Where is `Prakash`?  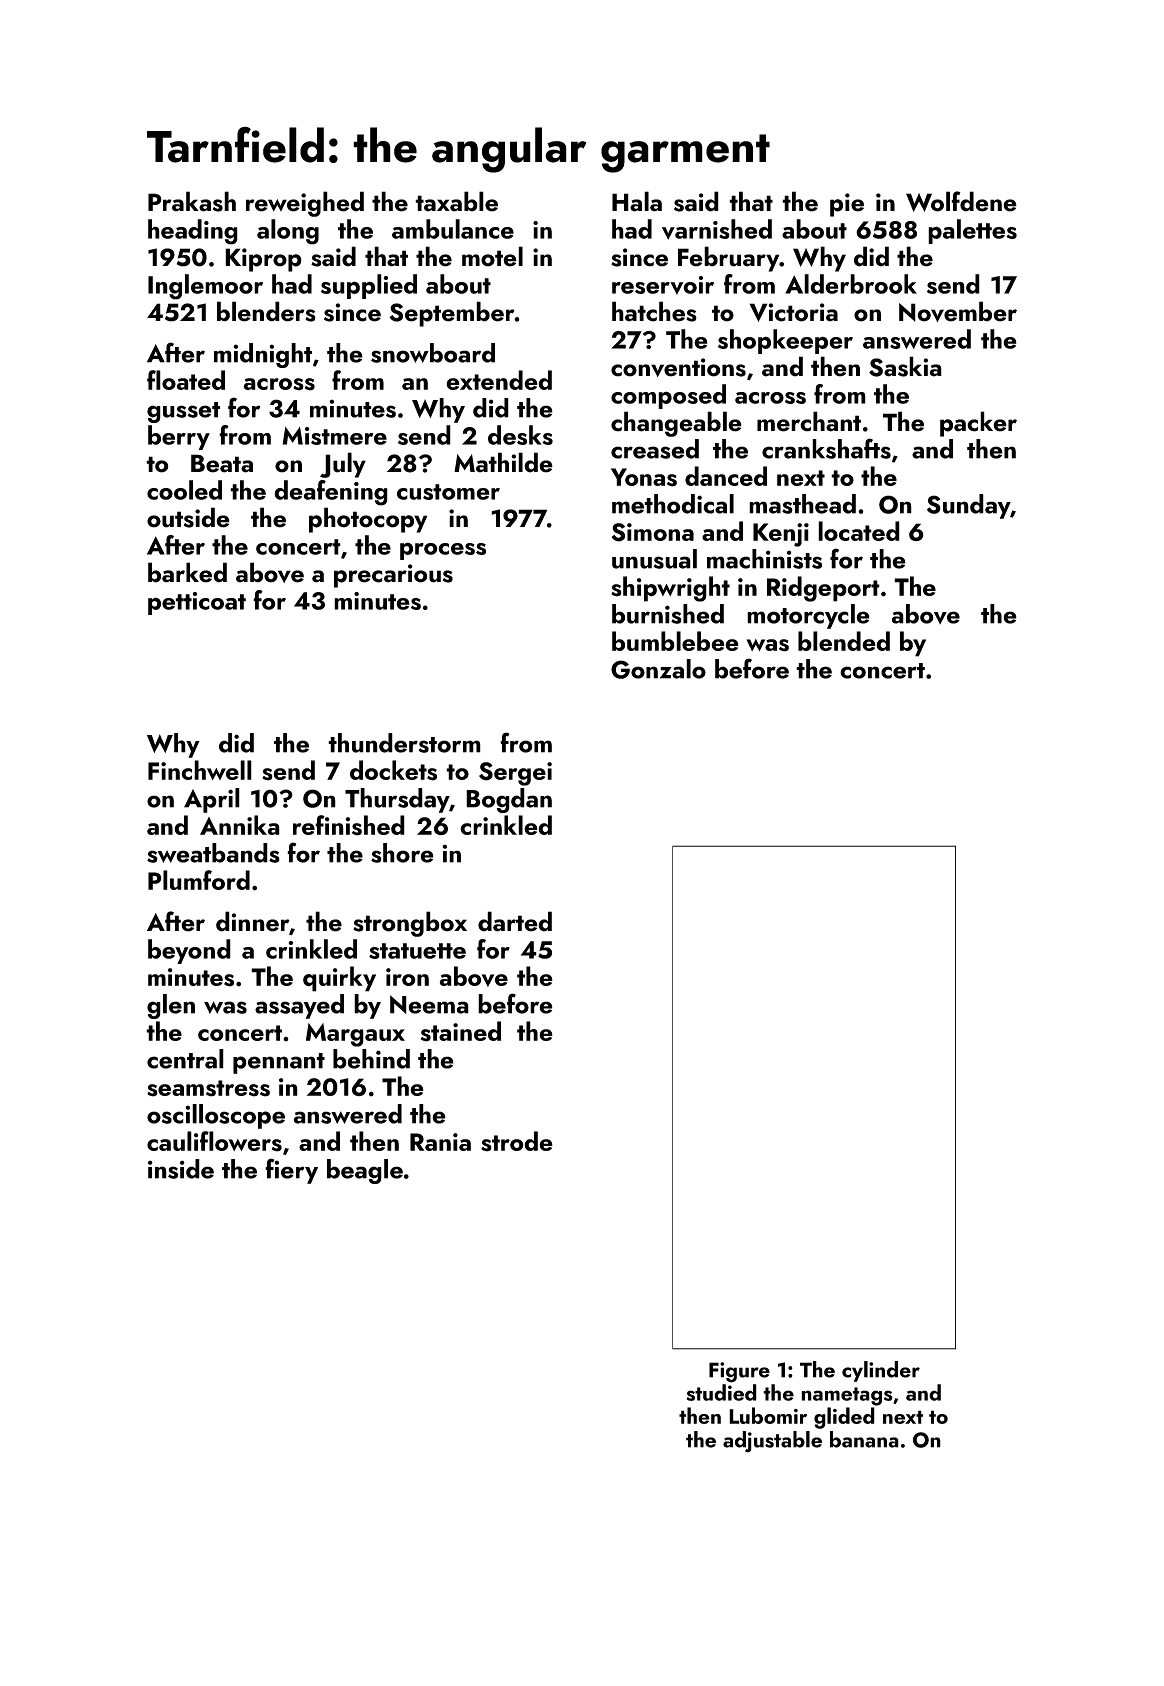 Prakash is located at coordinates (192, 201).
